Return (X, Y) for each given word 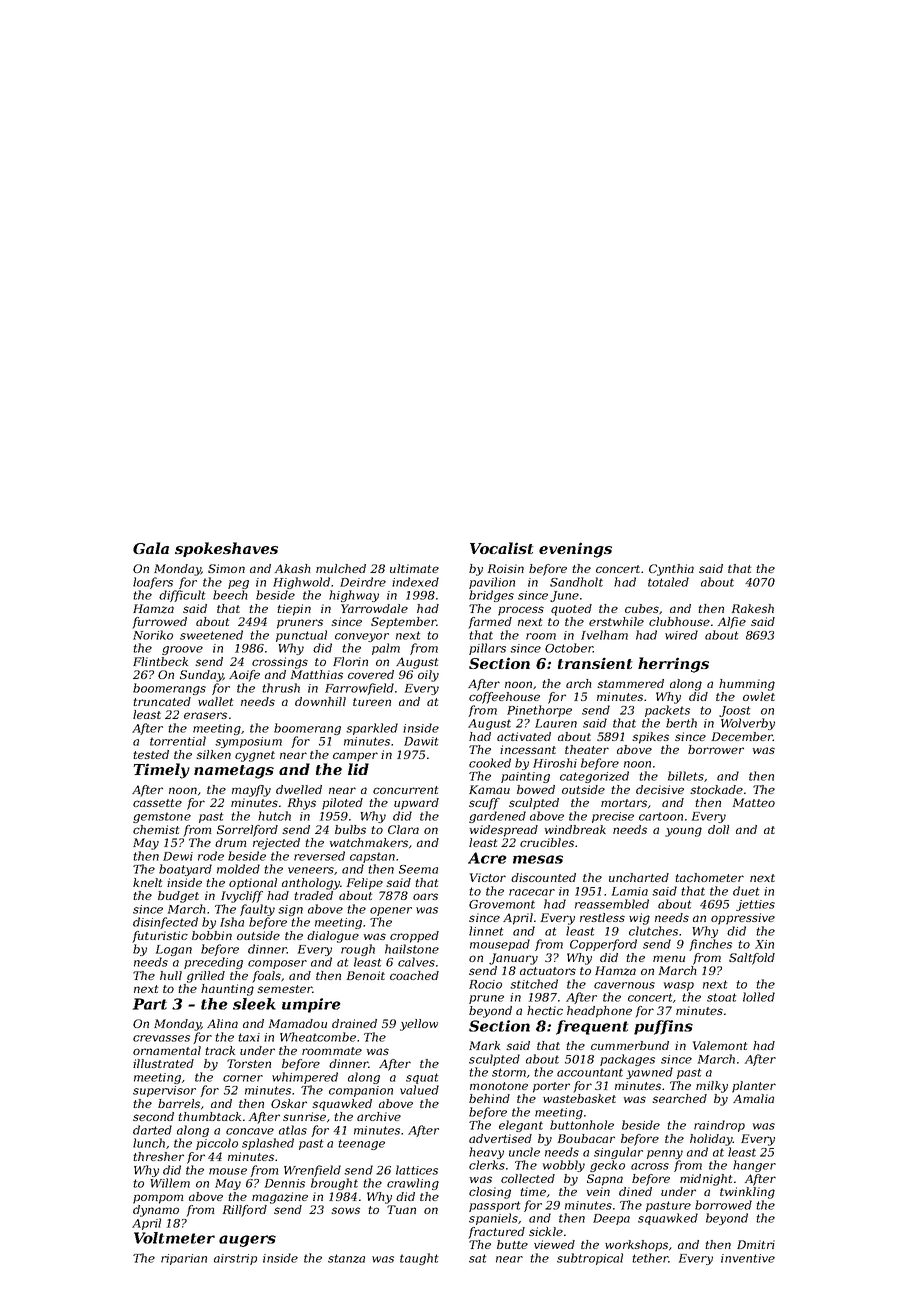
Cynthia (671, 570)
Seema (418, 869)
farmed (490, 623)
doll (718, 829)
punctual (301, 636)
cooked (490, 763)
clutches (653, 931)
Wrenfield (312, 1171)
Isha (232, 922)
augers (247, 1241)
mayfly (251, 791)
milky (712, 1087)
